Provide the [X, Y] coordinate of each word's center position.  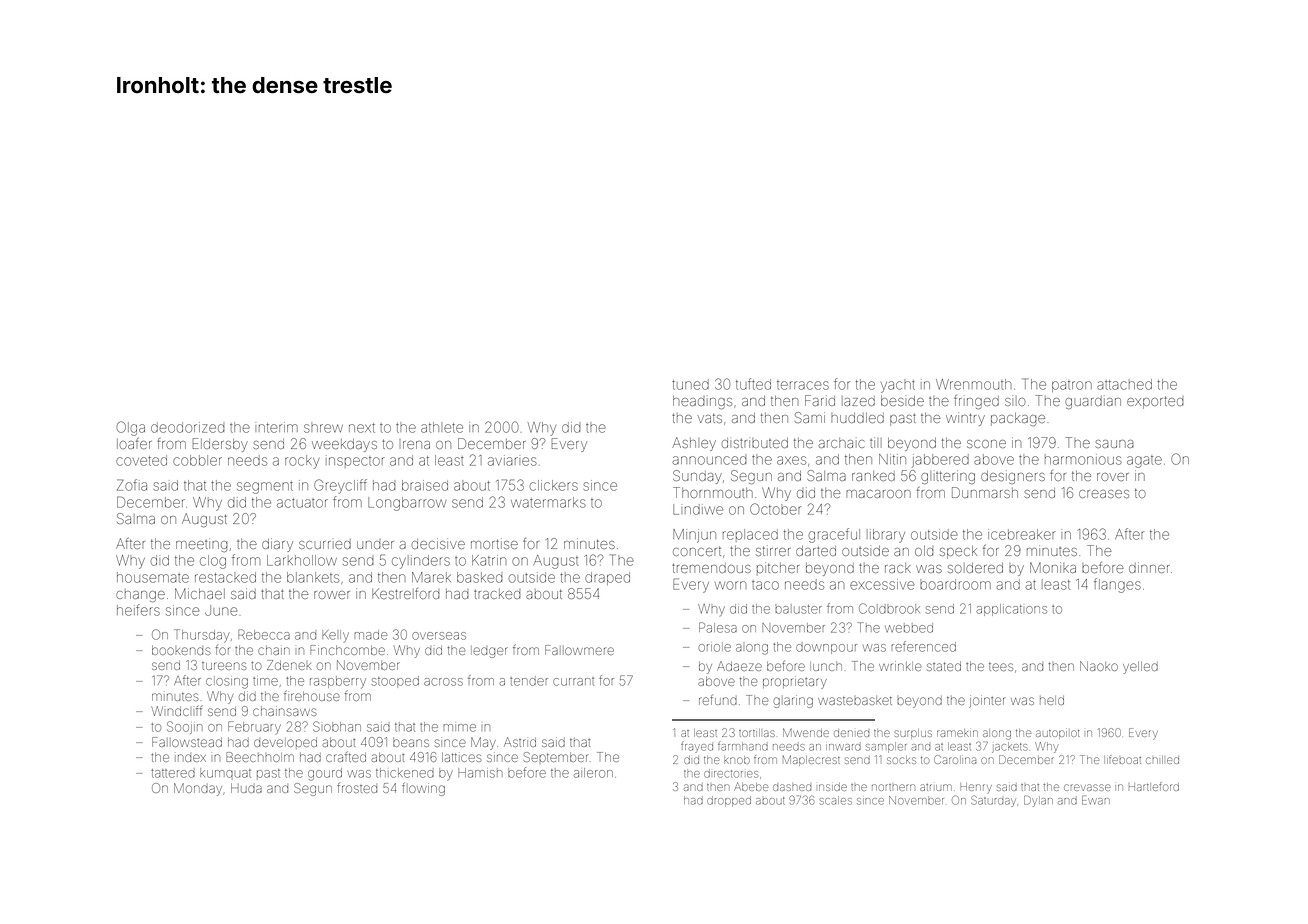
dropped [729, 801]
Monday [198, 789]
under [375, 545]
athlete [442, 427]
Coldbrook [889, 608]
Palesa [718, 627]
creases [1104, 494]
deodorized [187, 427]
